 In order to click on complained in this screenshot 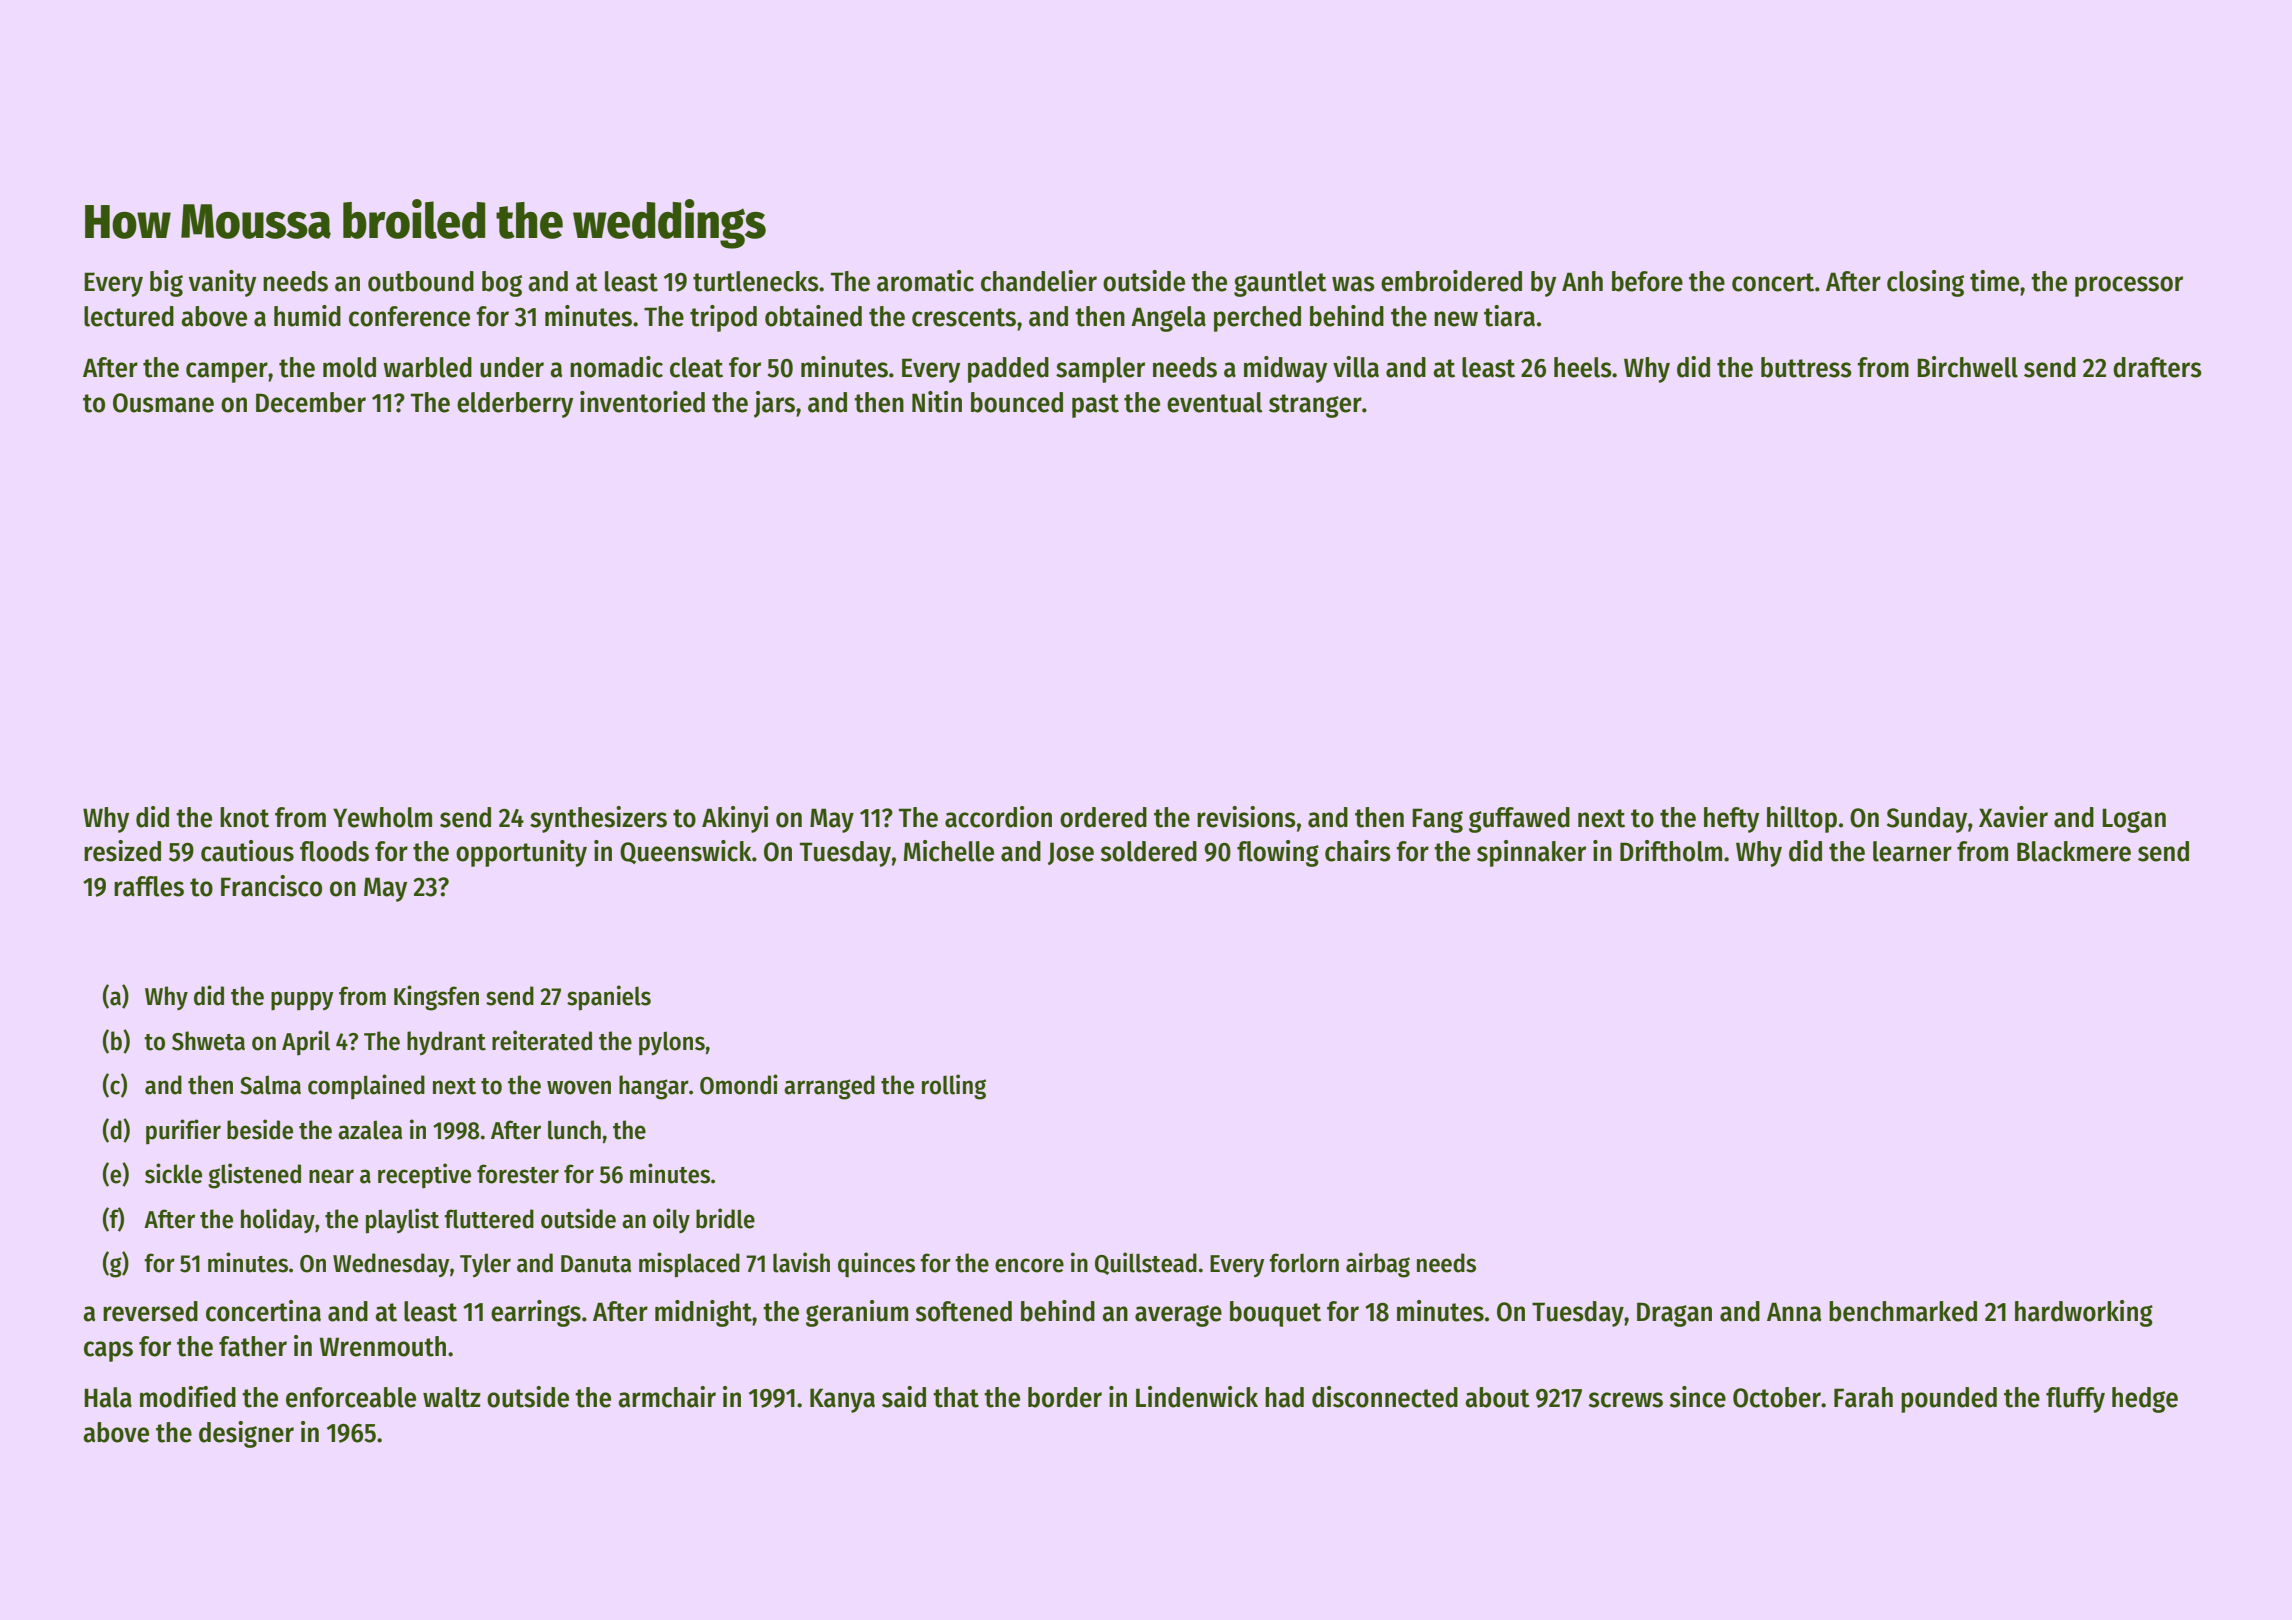, I will do `click(366, 1086)`.
